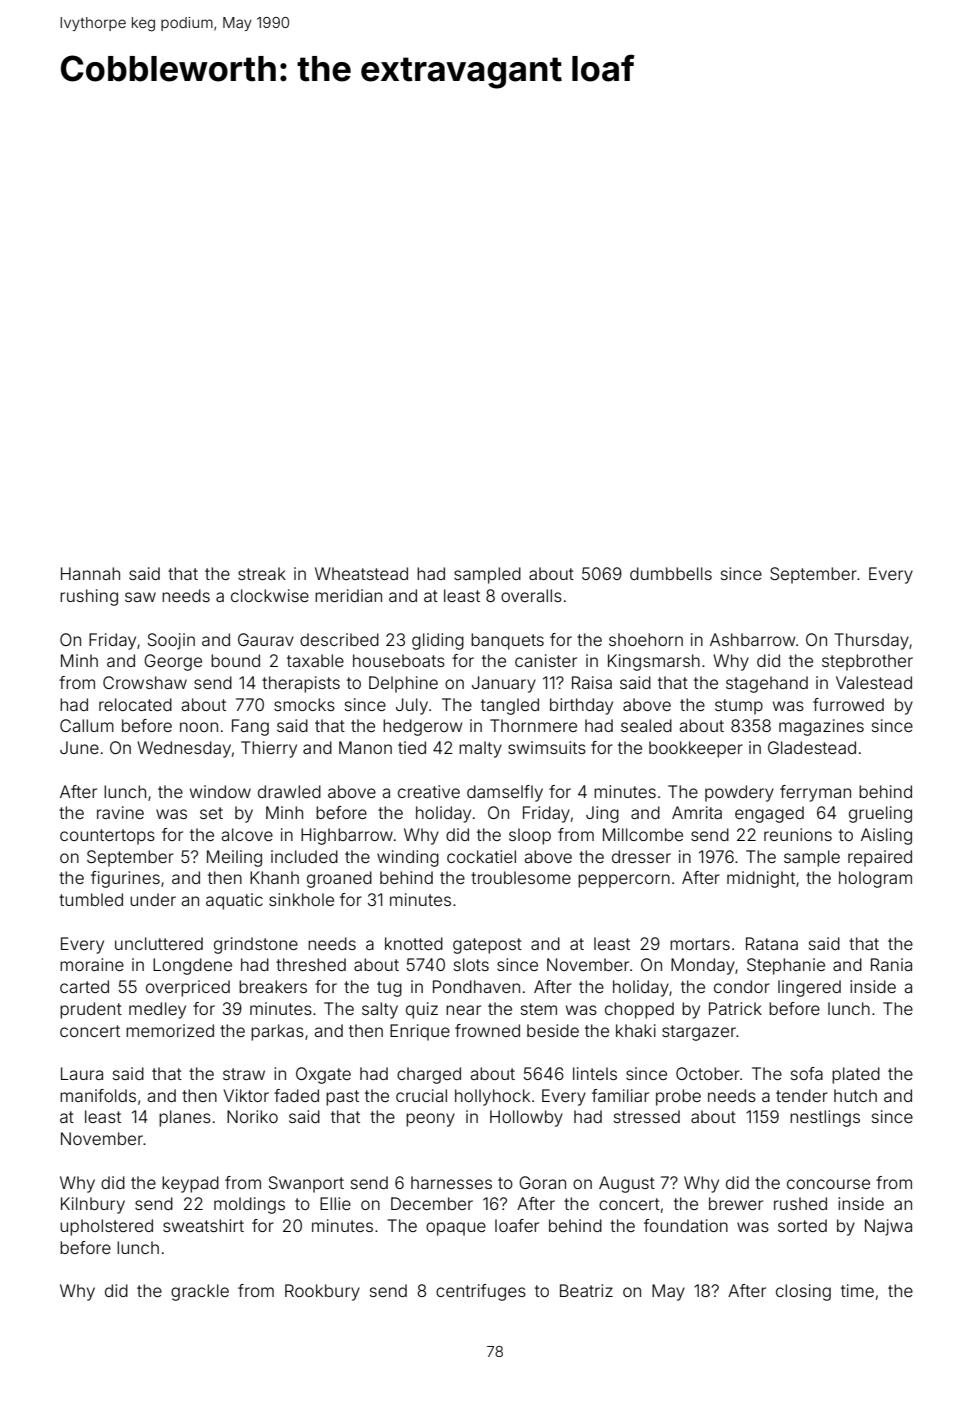 The width and height of the screenshot is (973, 1409). What do you see at coordinates (542, 1182) in the screenshot?
I see `Goran` at bounding box center [542, 1182].
